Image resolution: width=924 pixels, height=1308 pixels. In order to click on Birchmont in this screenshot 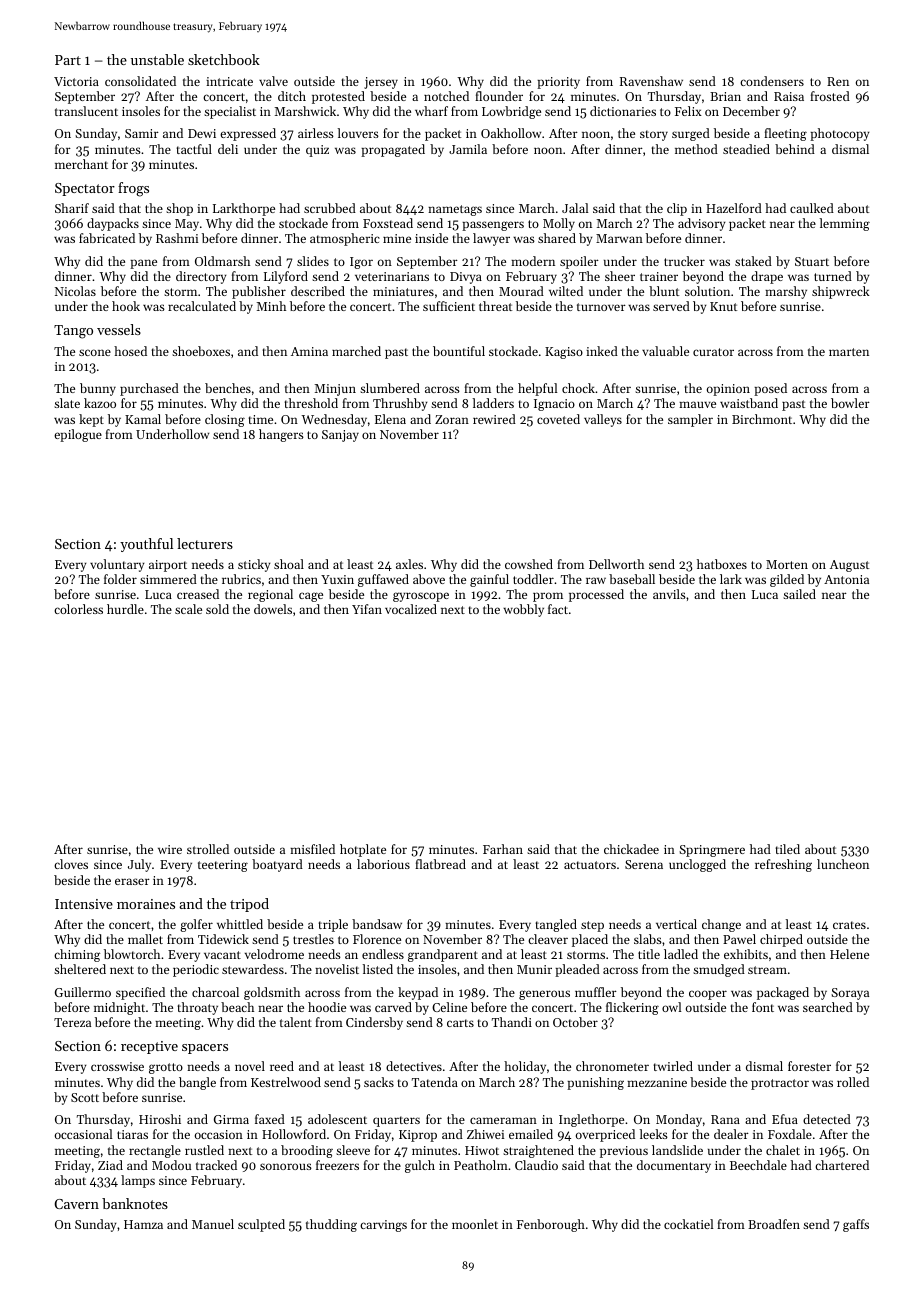, I will do `click(762, 419)`.
